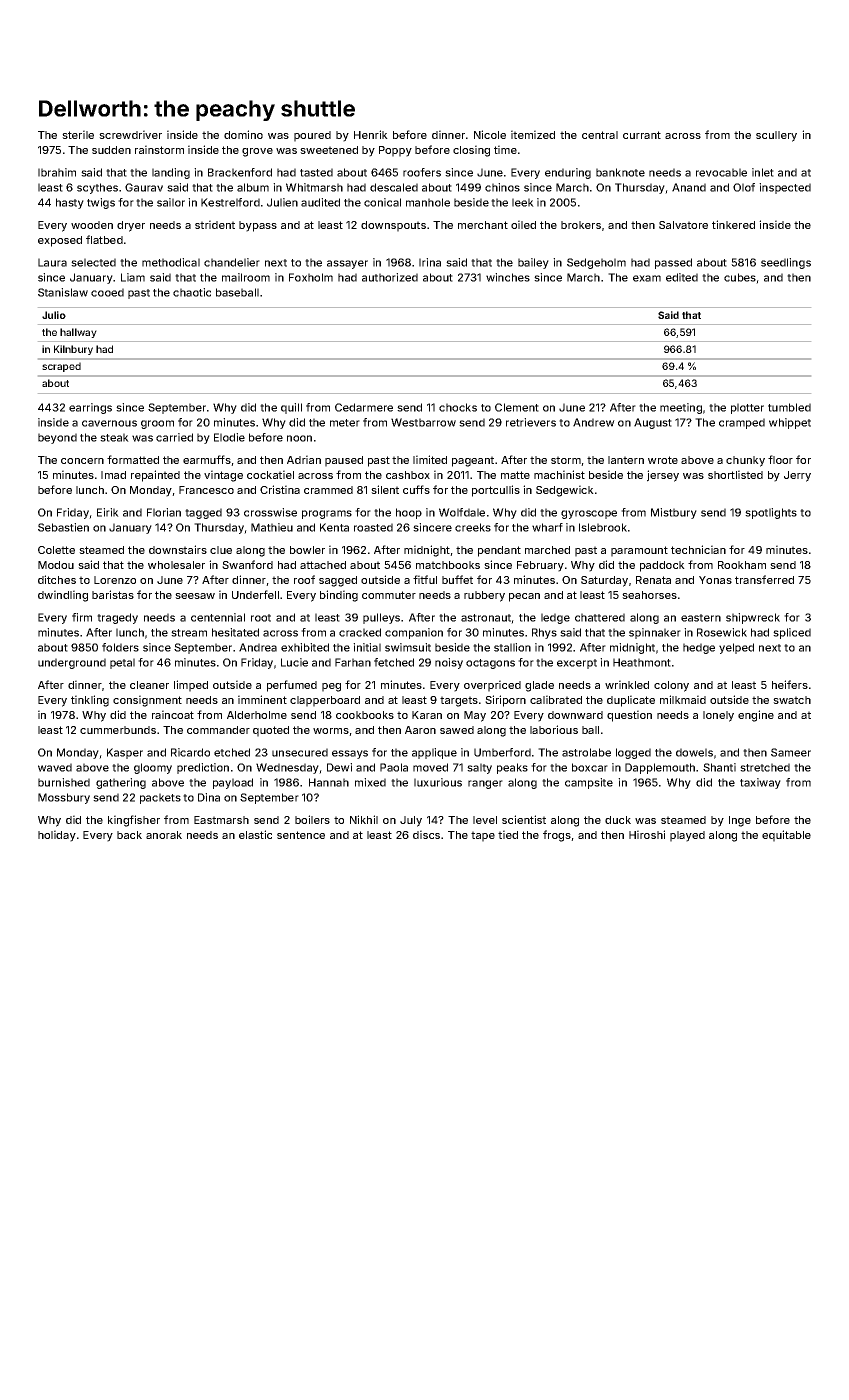 Image resolution: width=849 pixels, height=1400 pixels. I want to click on shortlisted, so click(735, 474).
